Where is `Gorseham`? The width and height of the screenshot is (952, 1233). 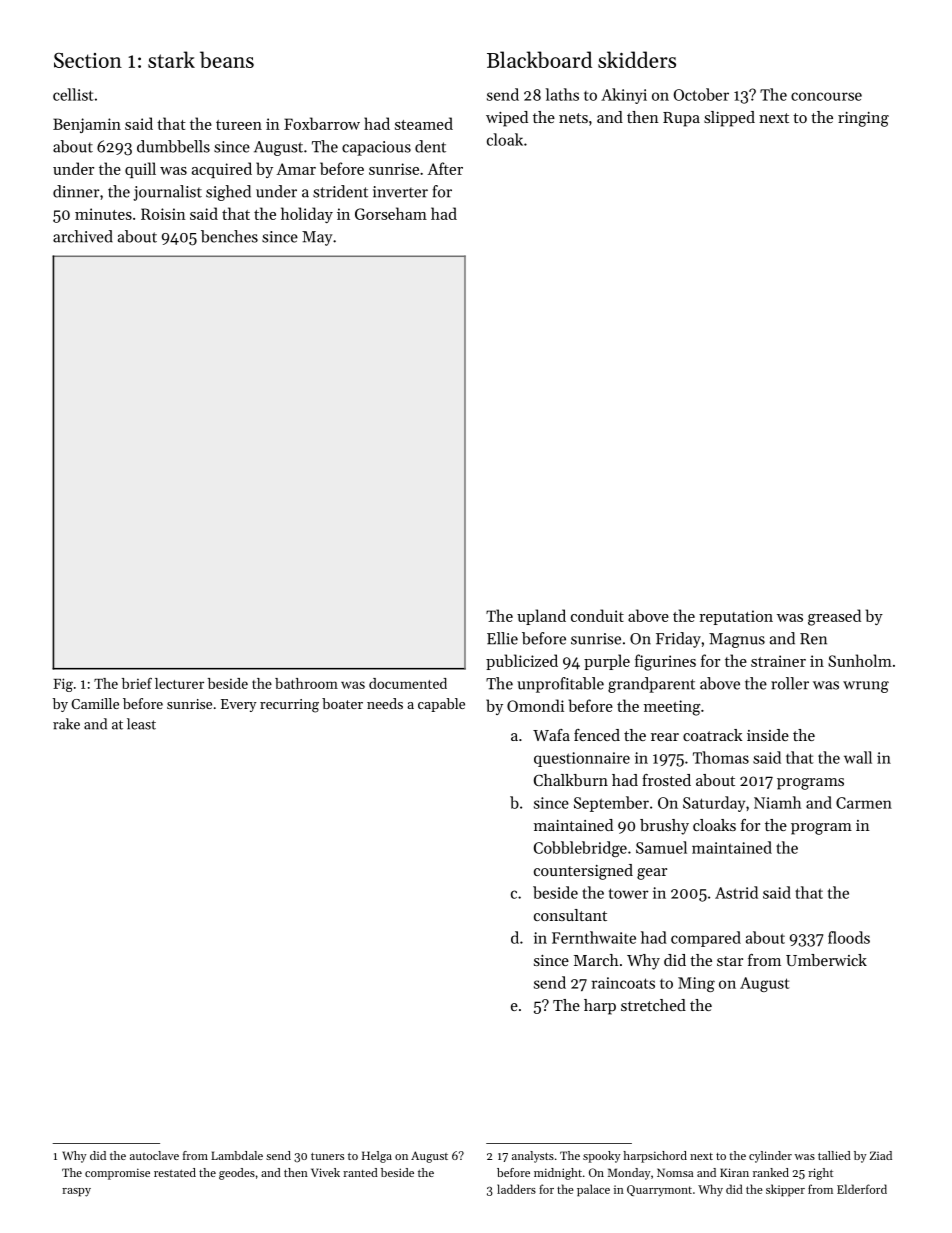 Gorseham is located at coordinates (391, 213).
